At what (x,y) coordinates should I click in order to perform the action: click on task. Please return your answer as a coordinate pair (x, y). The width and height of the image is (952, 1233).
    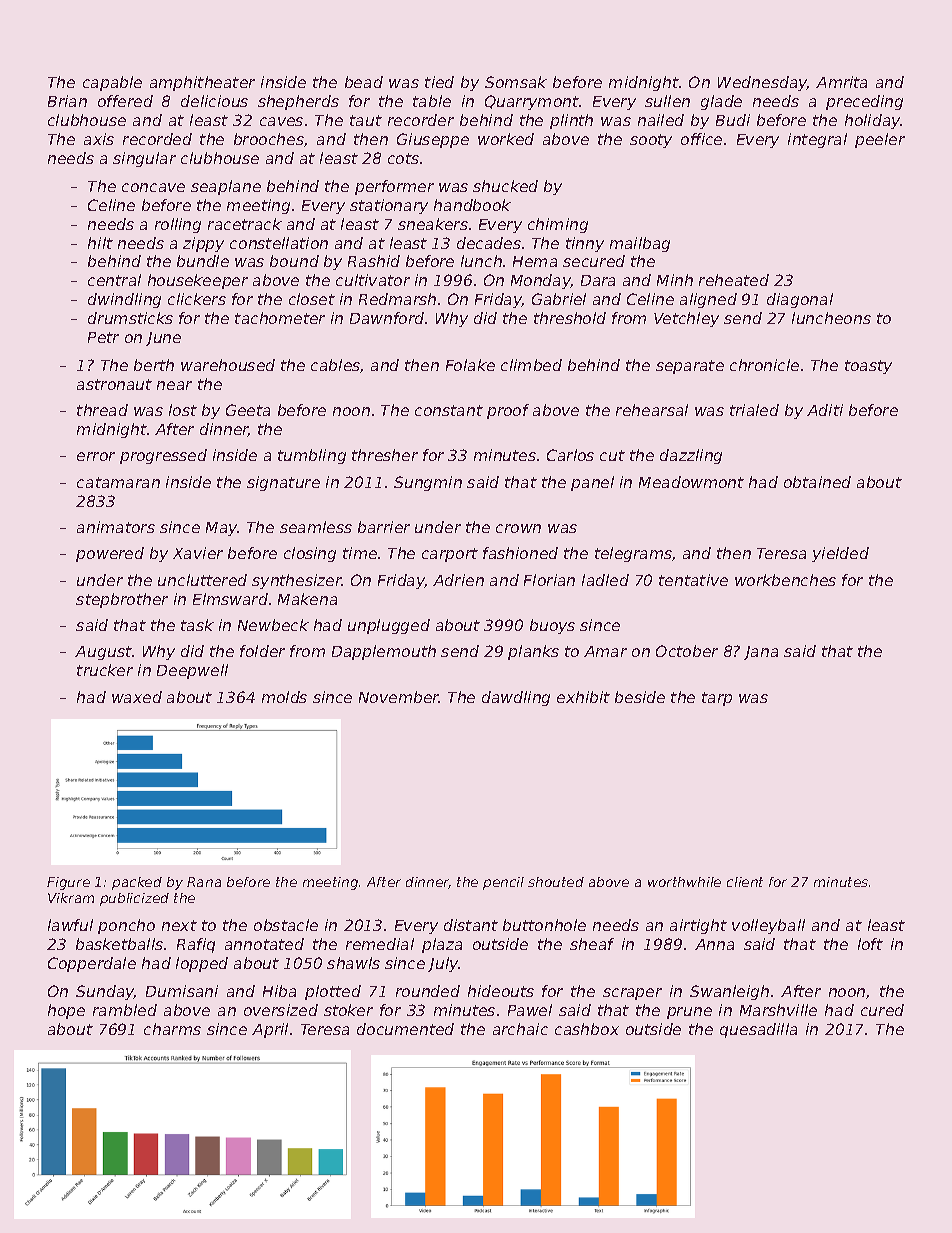
    Looking at the image, I should click on (197, 625).
